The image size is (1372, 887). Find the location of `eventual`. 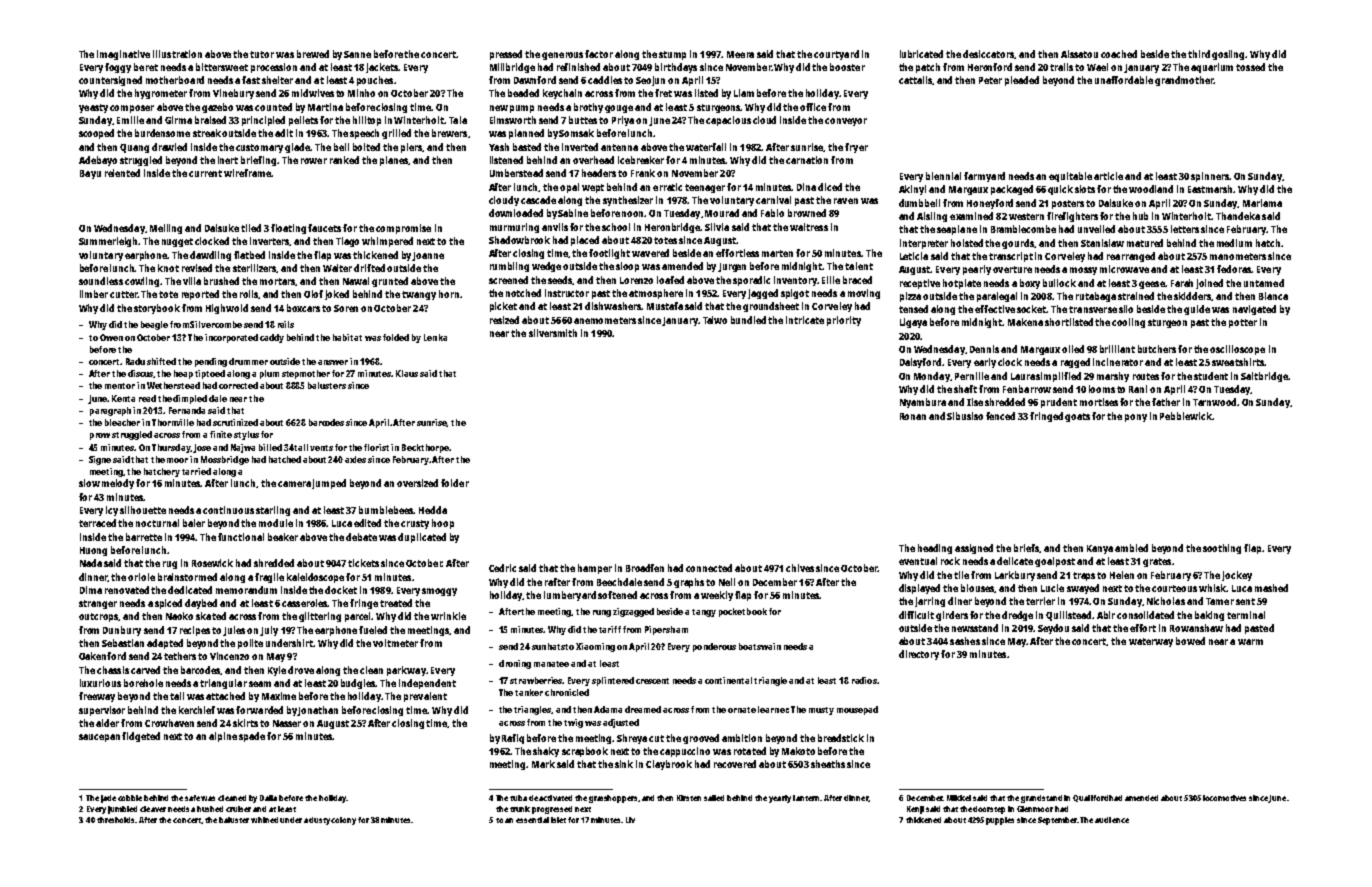

eventual is located at coordinates (918, 561).
